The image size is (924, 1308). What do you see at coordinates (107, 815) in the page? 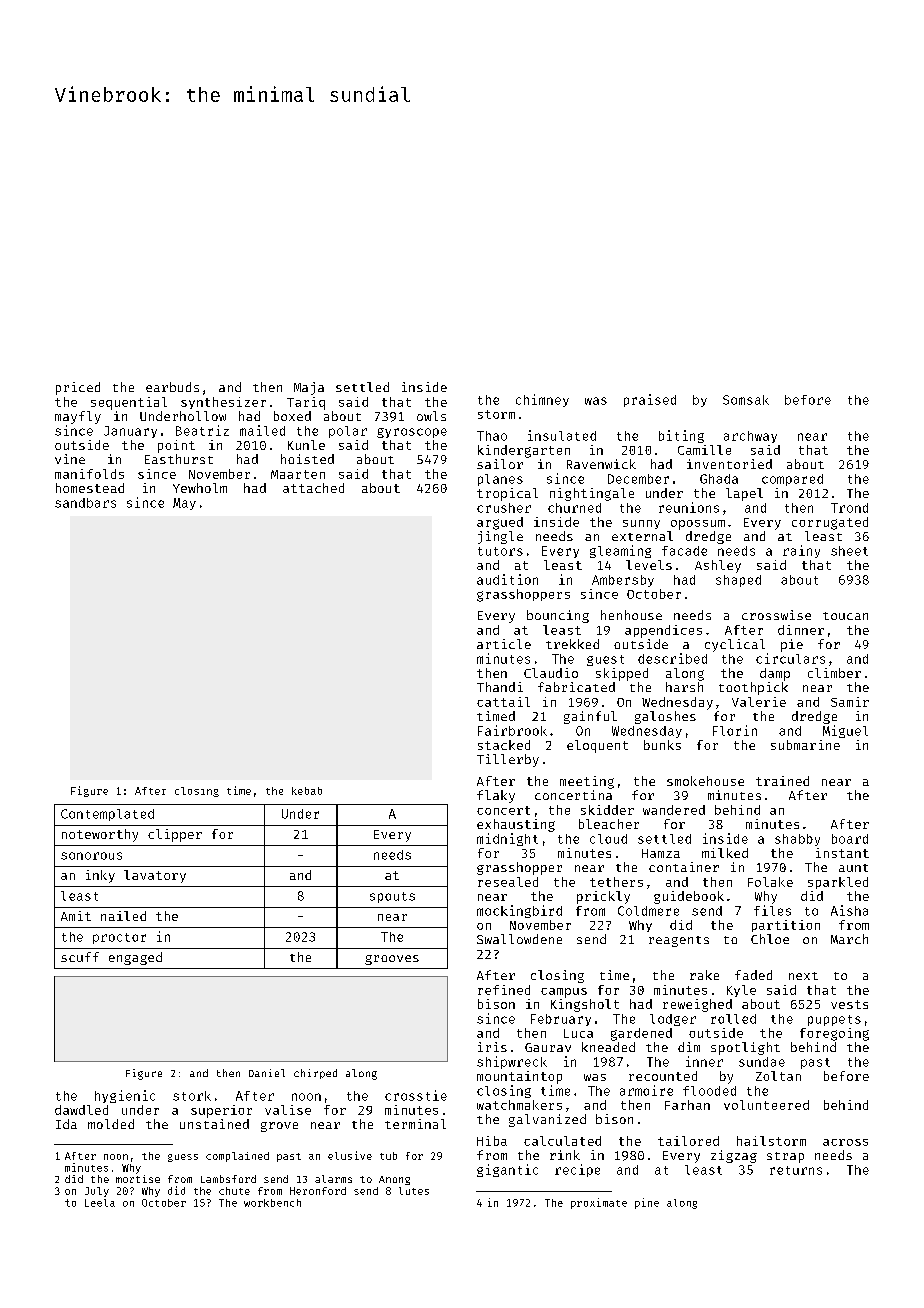
I see `Contemplated` at bounding box center [107, 815].
